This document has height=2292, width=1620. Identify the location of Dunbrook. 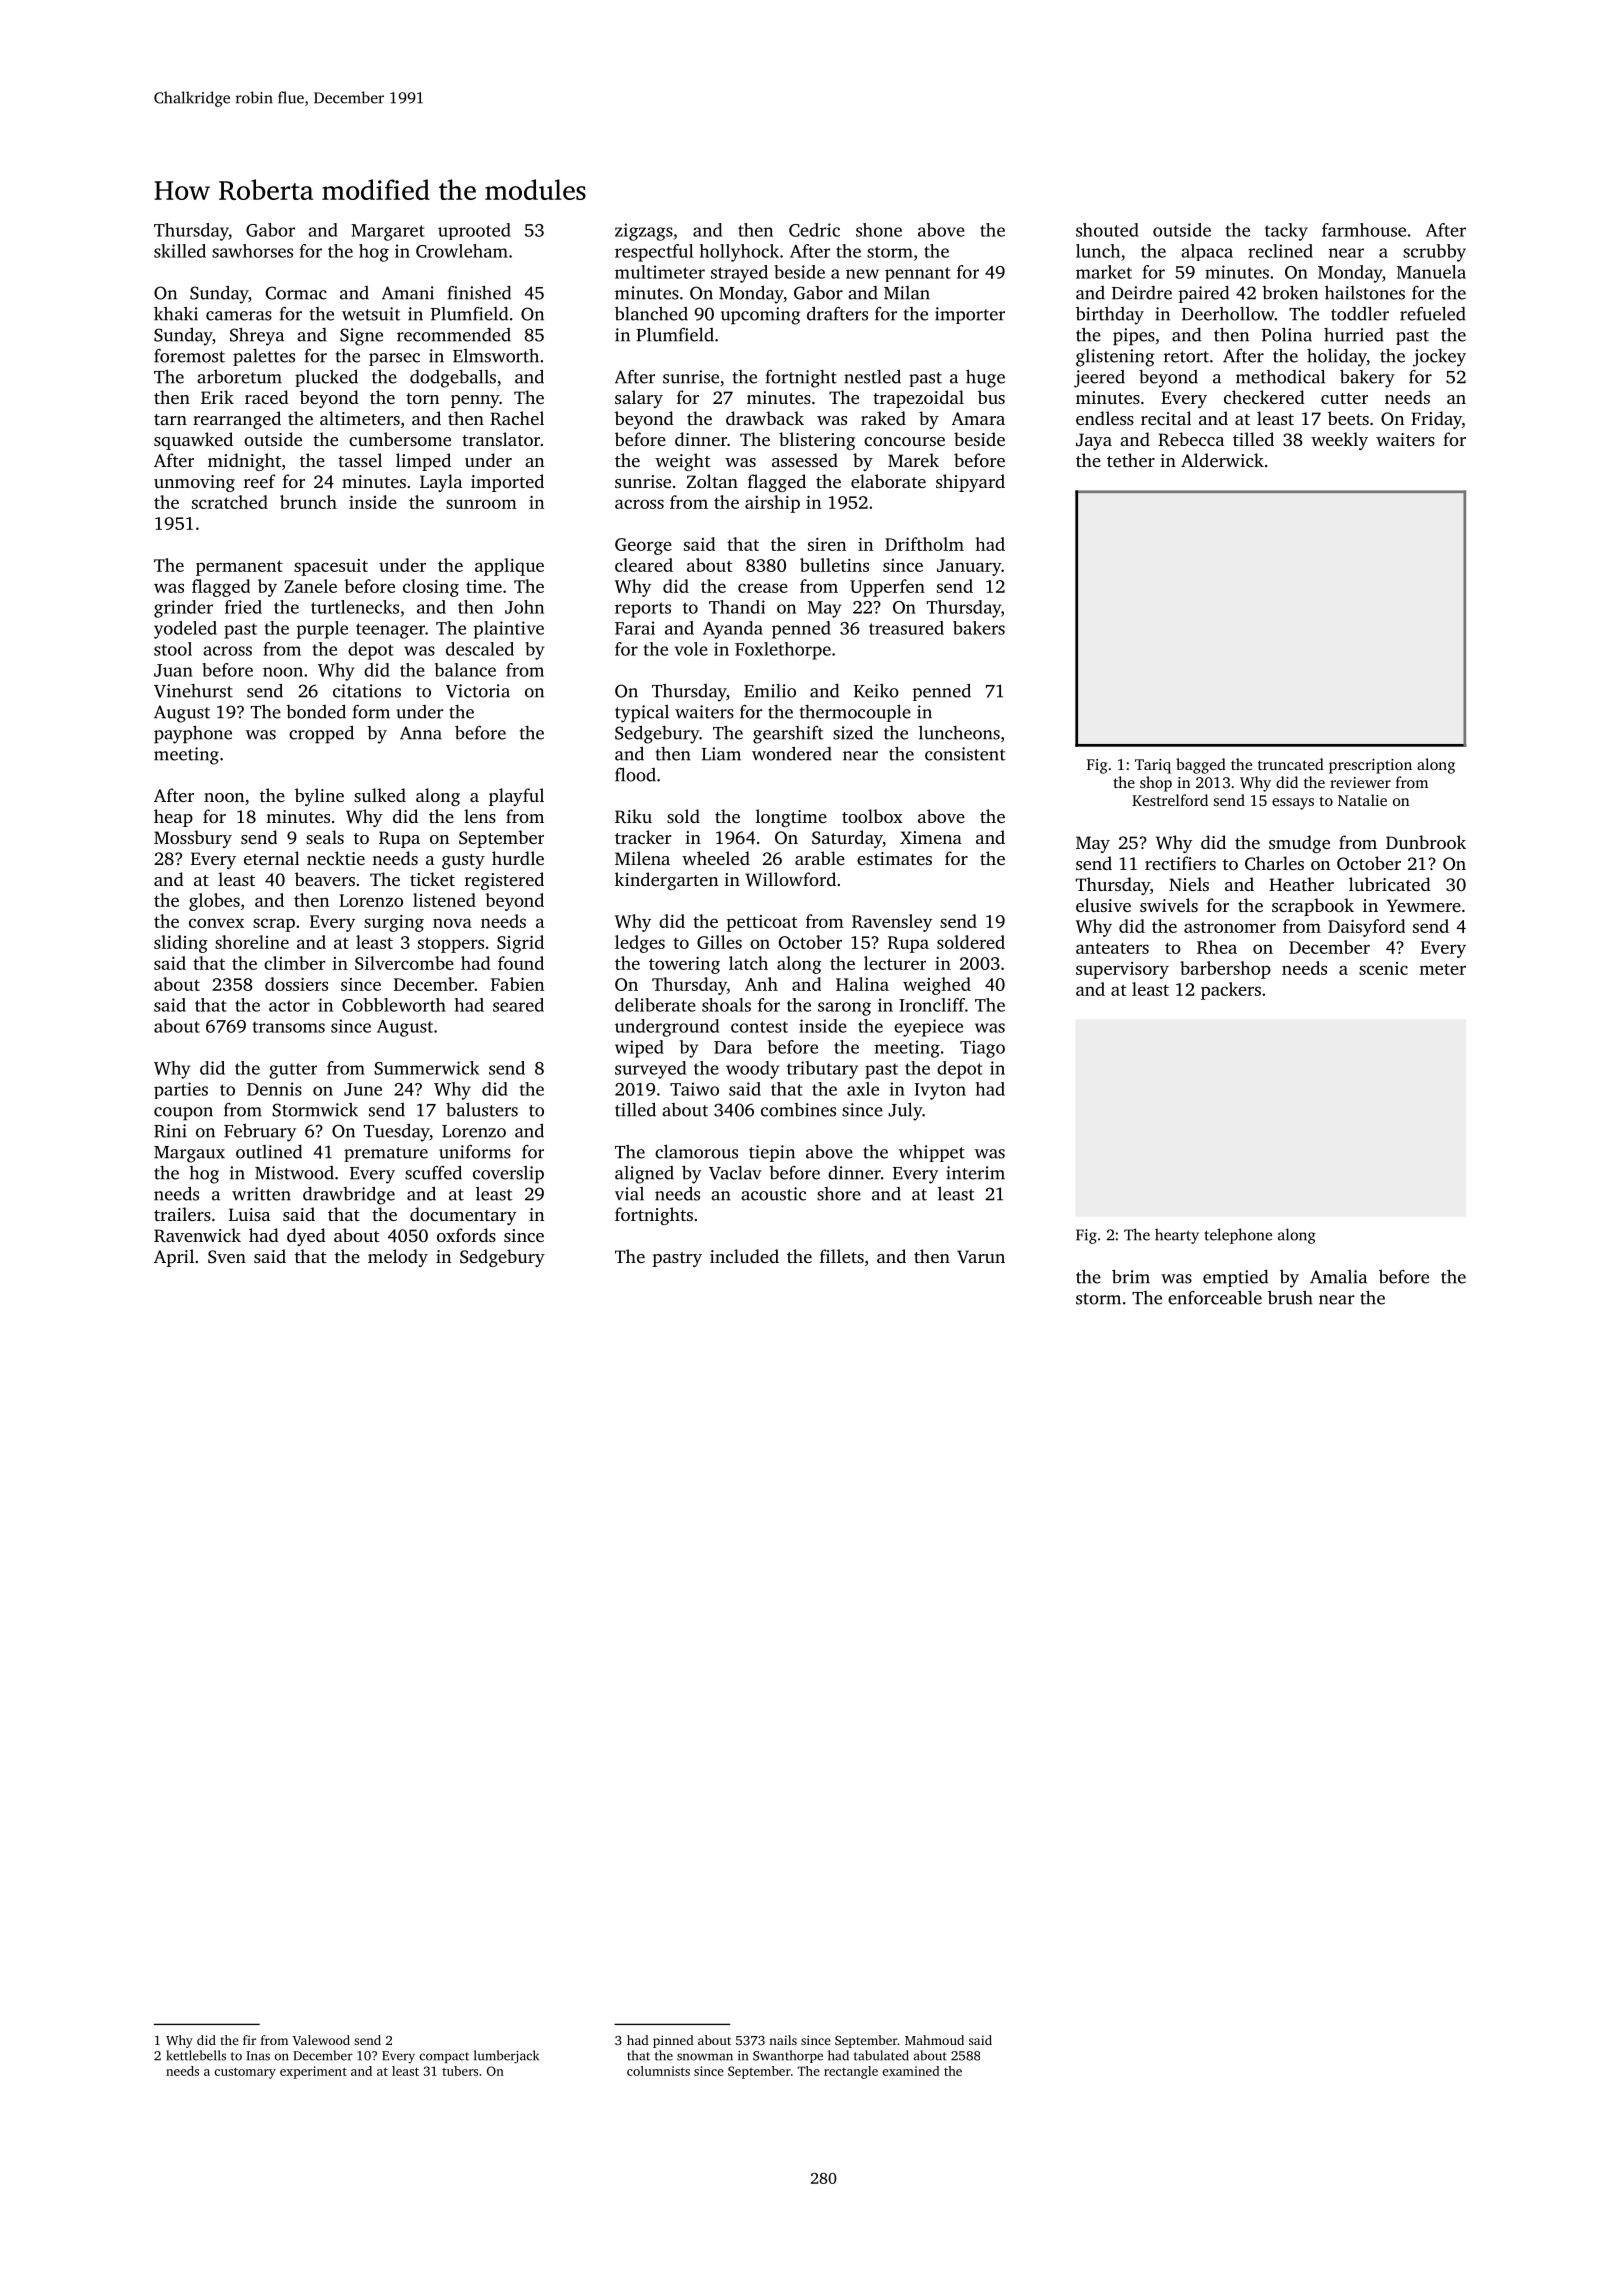
(1426, 842).
